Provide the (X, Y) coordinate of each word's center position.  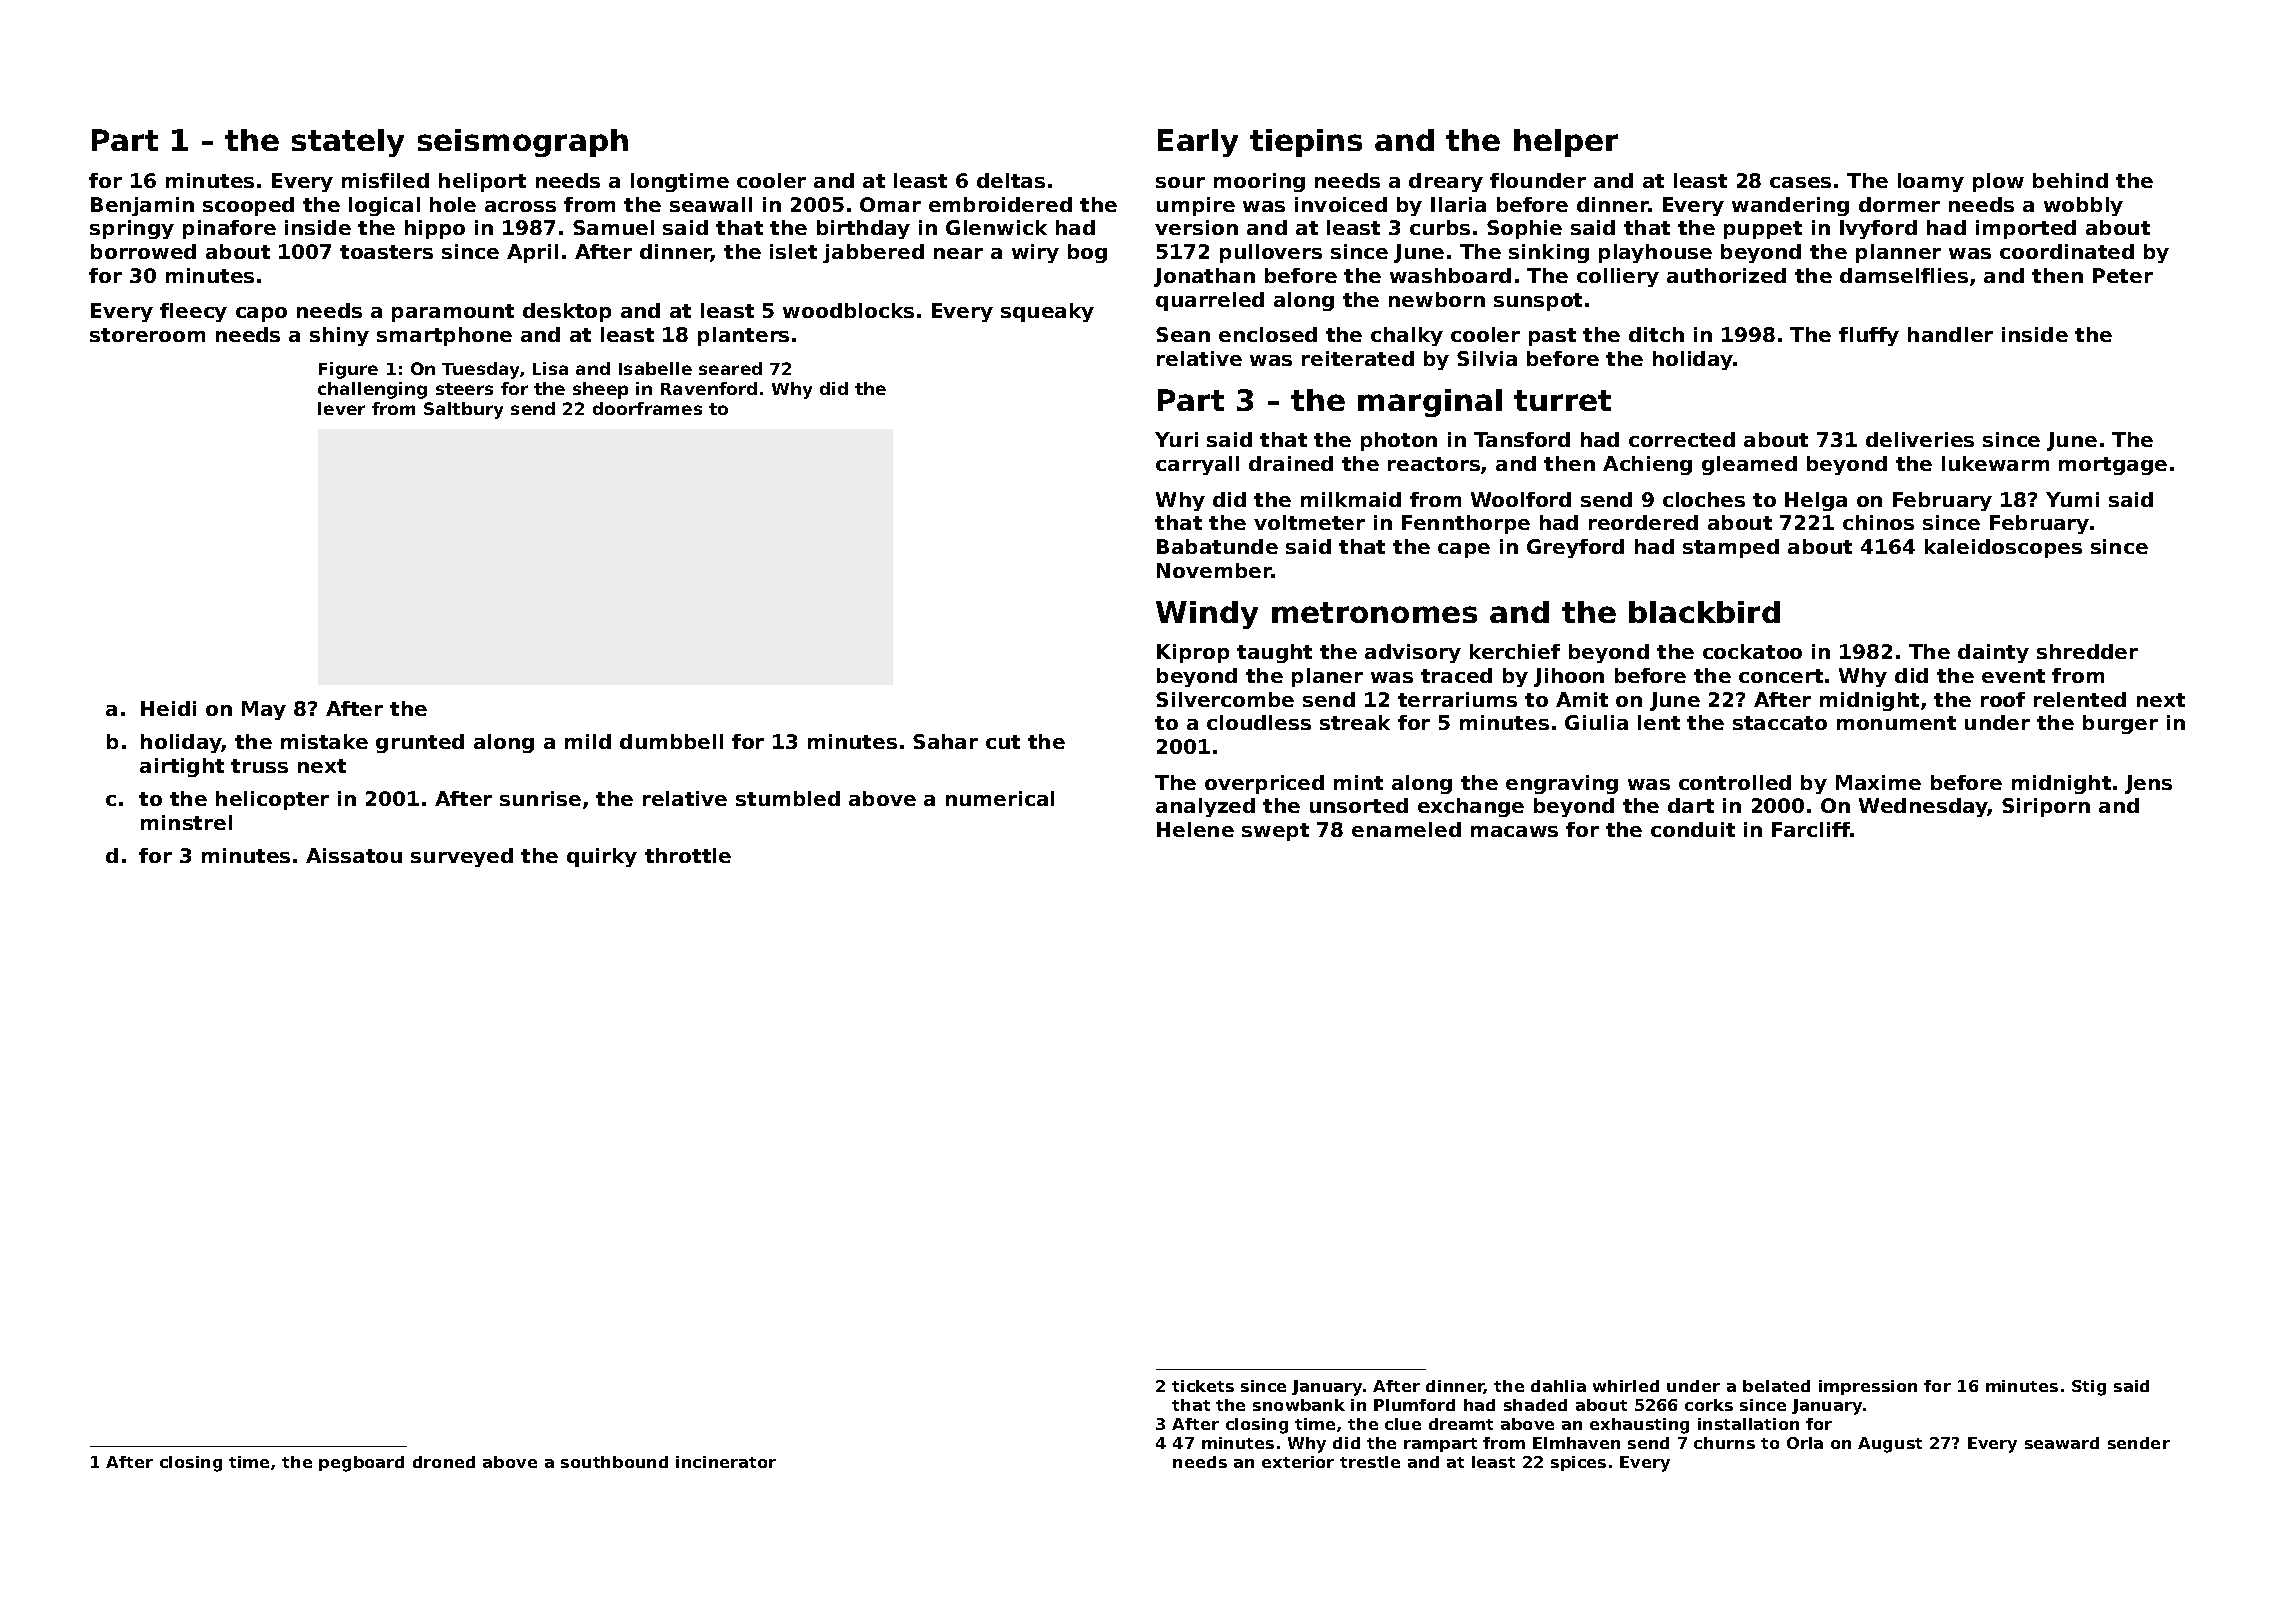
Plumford (1414, 1405)
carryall (1197, 465)
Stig (2089, 1388)
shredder (2087, 651)
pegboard (361, 1464)
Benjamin (142, 206)
